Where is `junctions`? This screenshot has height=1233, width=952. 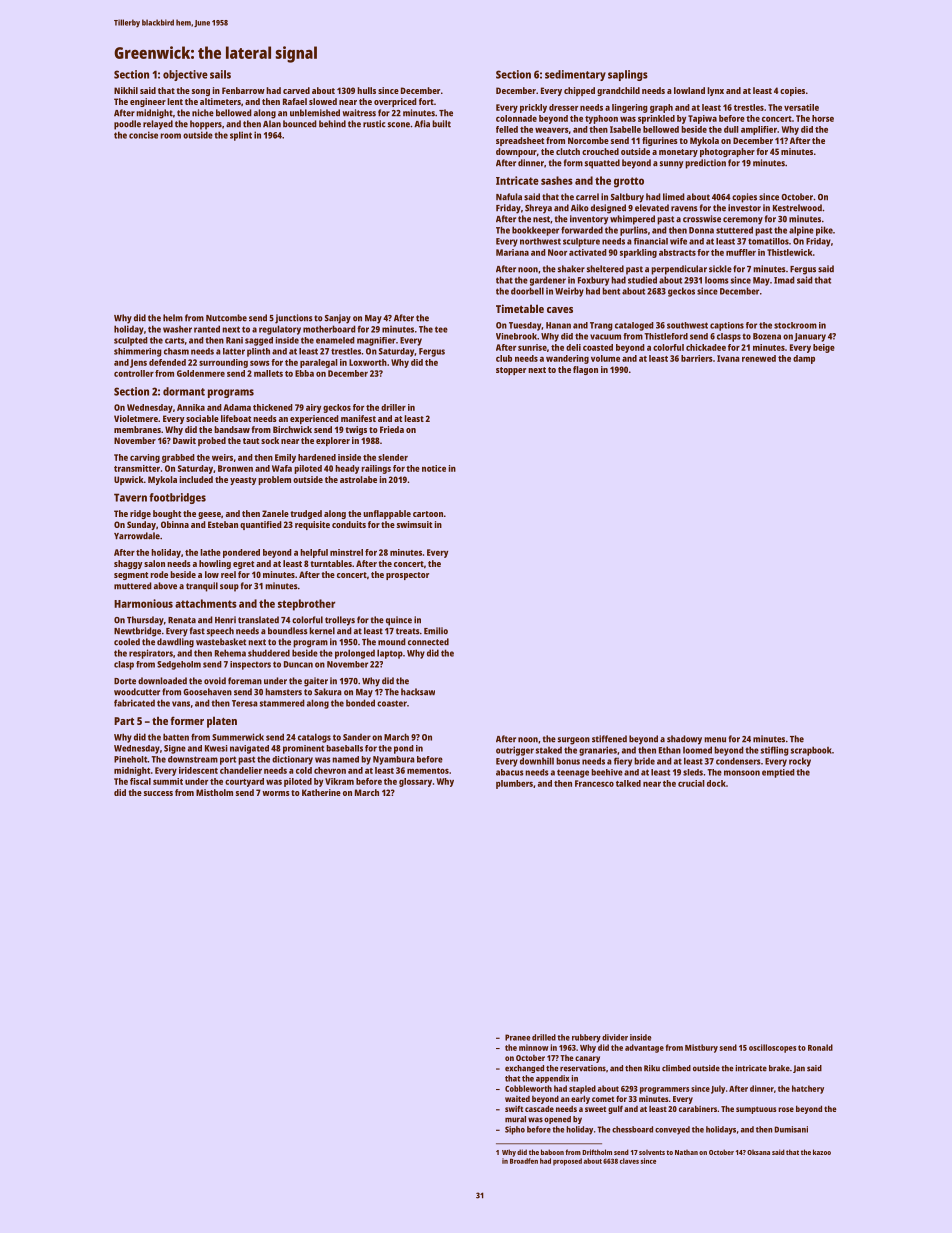 junctions is located at coordinates (294, 319).
